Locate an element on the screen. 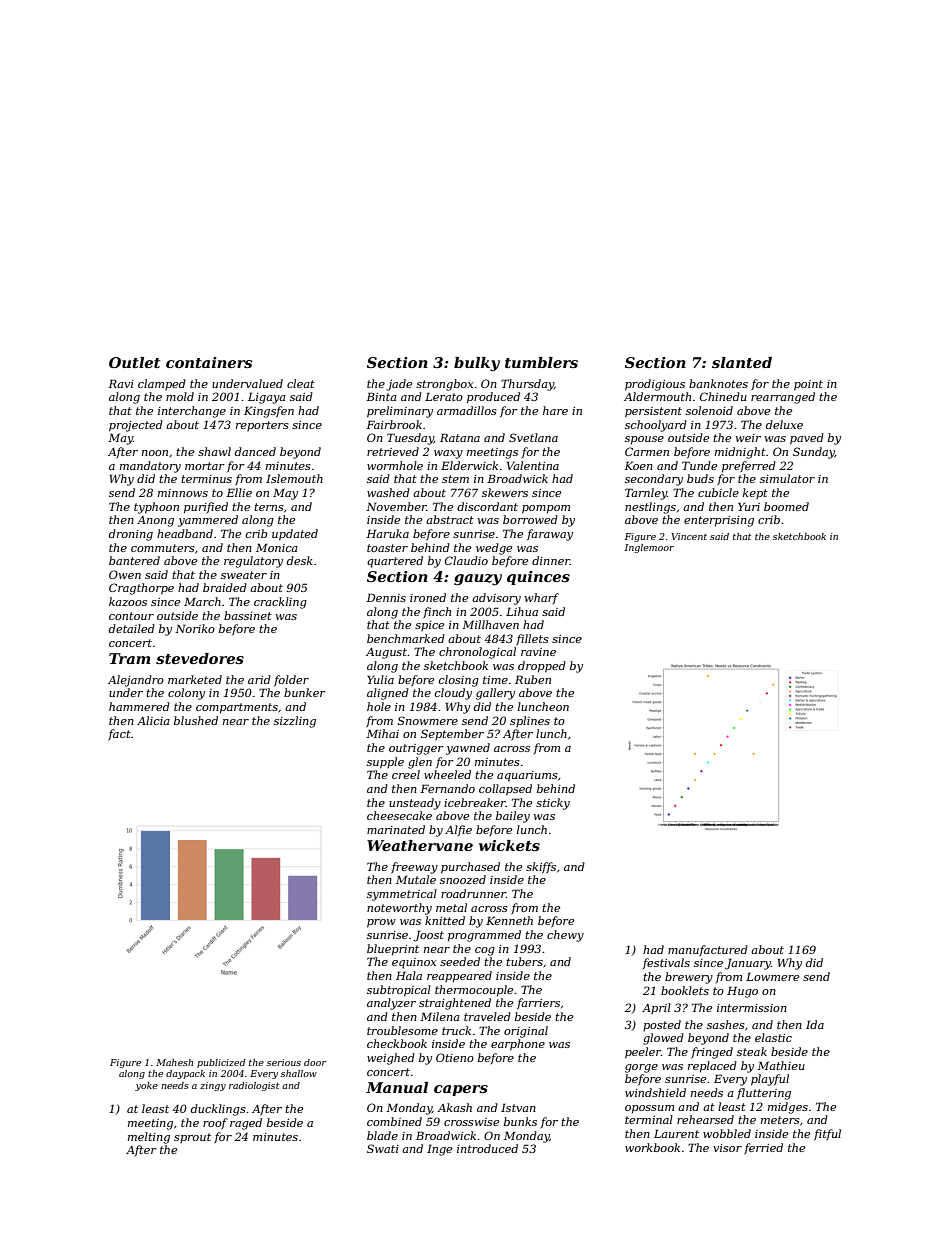 The height and width of the screenshot is (1233, 952). Ruben is located at coordinates (533, 679).
